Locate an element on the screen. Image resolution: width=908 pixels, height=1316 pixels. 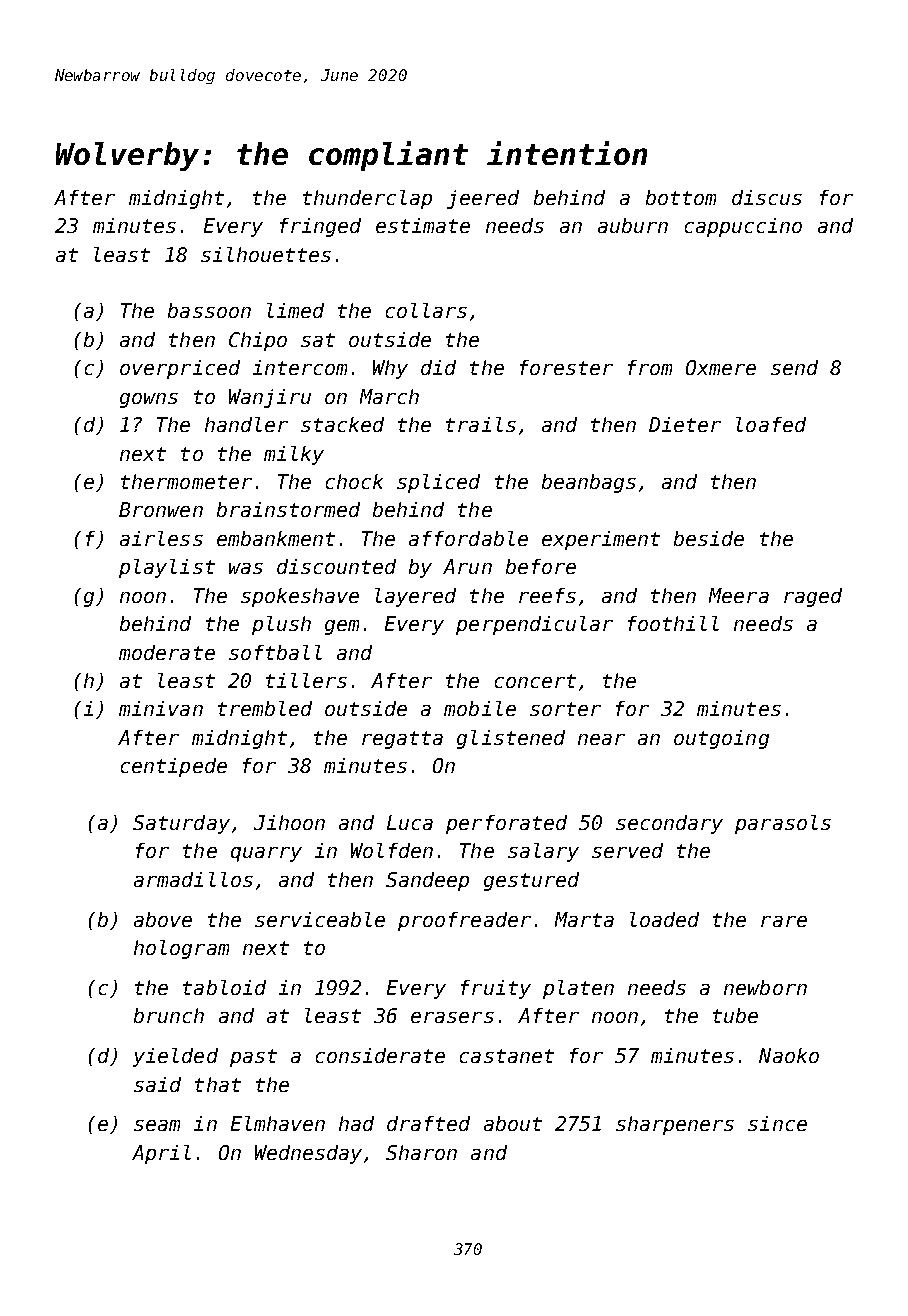
centipede is located at coordinates (174, 767).
